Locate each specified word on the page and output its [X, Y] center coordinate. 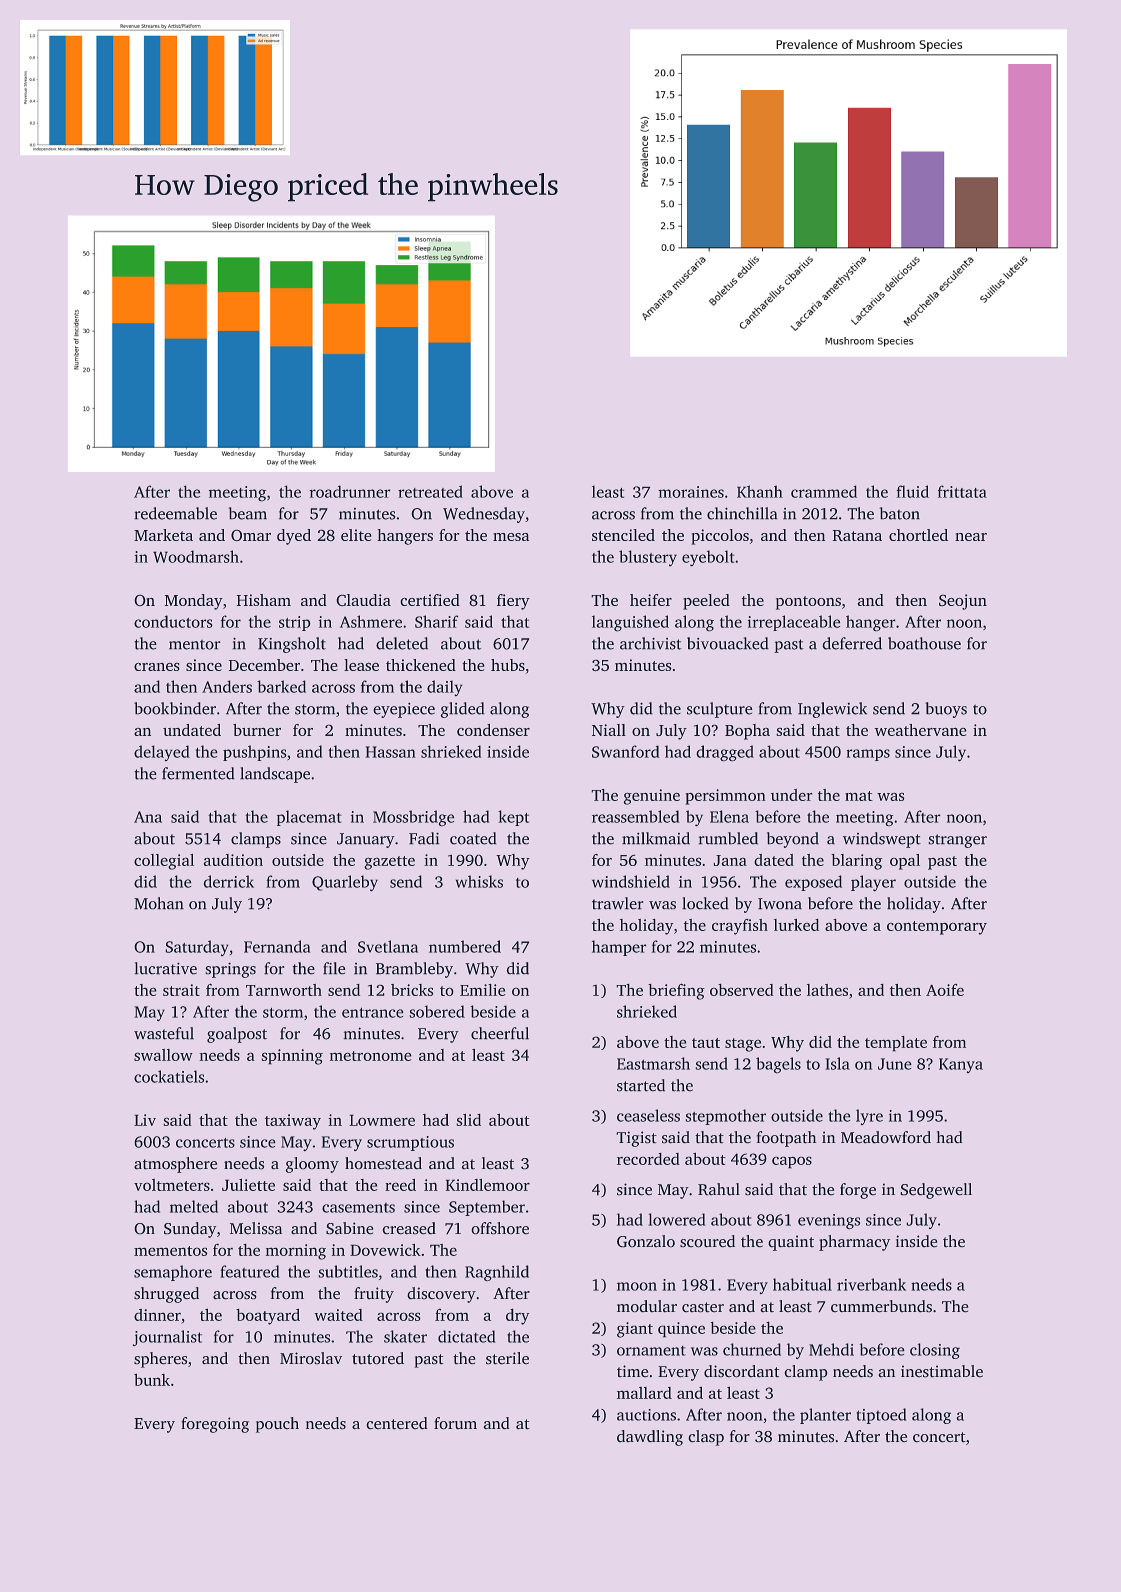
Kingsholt [292, 645]
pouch [277, 1425]
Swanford [625, 751]
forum [455, 1423]
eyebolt [708, 558]
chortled [918, 535]
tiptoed [881, 1416]
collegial [164, 862]
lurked [796, 925]
